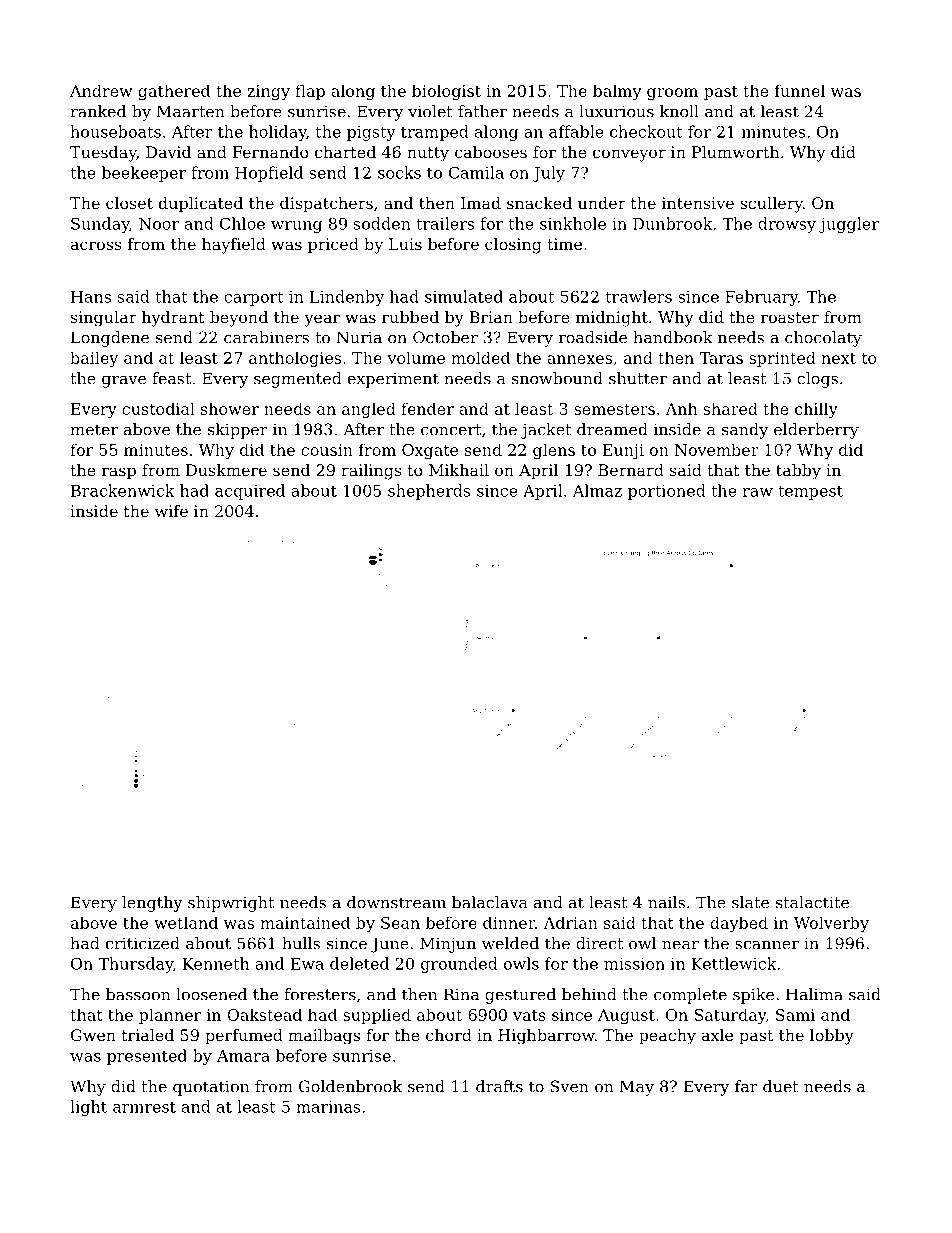 Image resolution: width=952 pixels, height=1233 pixels. Describe the element at coordinates (599, 943) in the screenshot. I see `direct` at that location.
